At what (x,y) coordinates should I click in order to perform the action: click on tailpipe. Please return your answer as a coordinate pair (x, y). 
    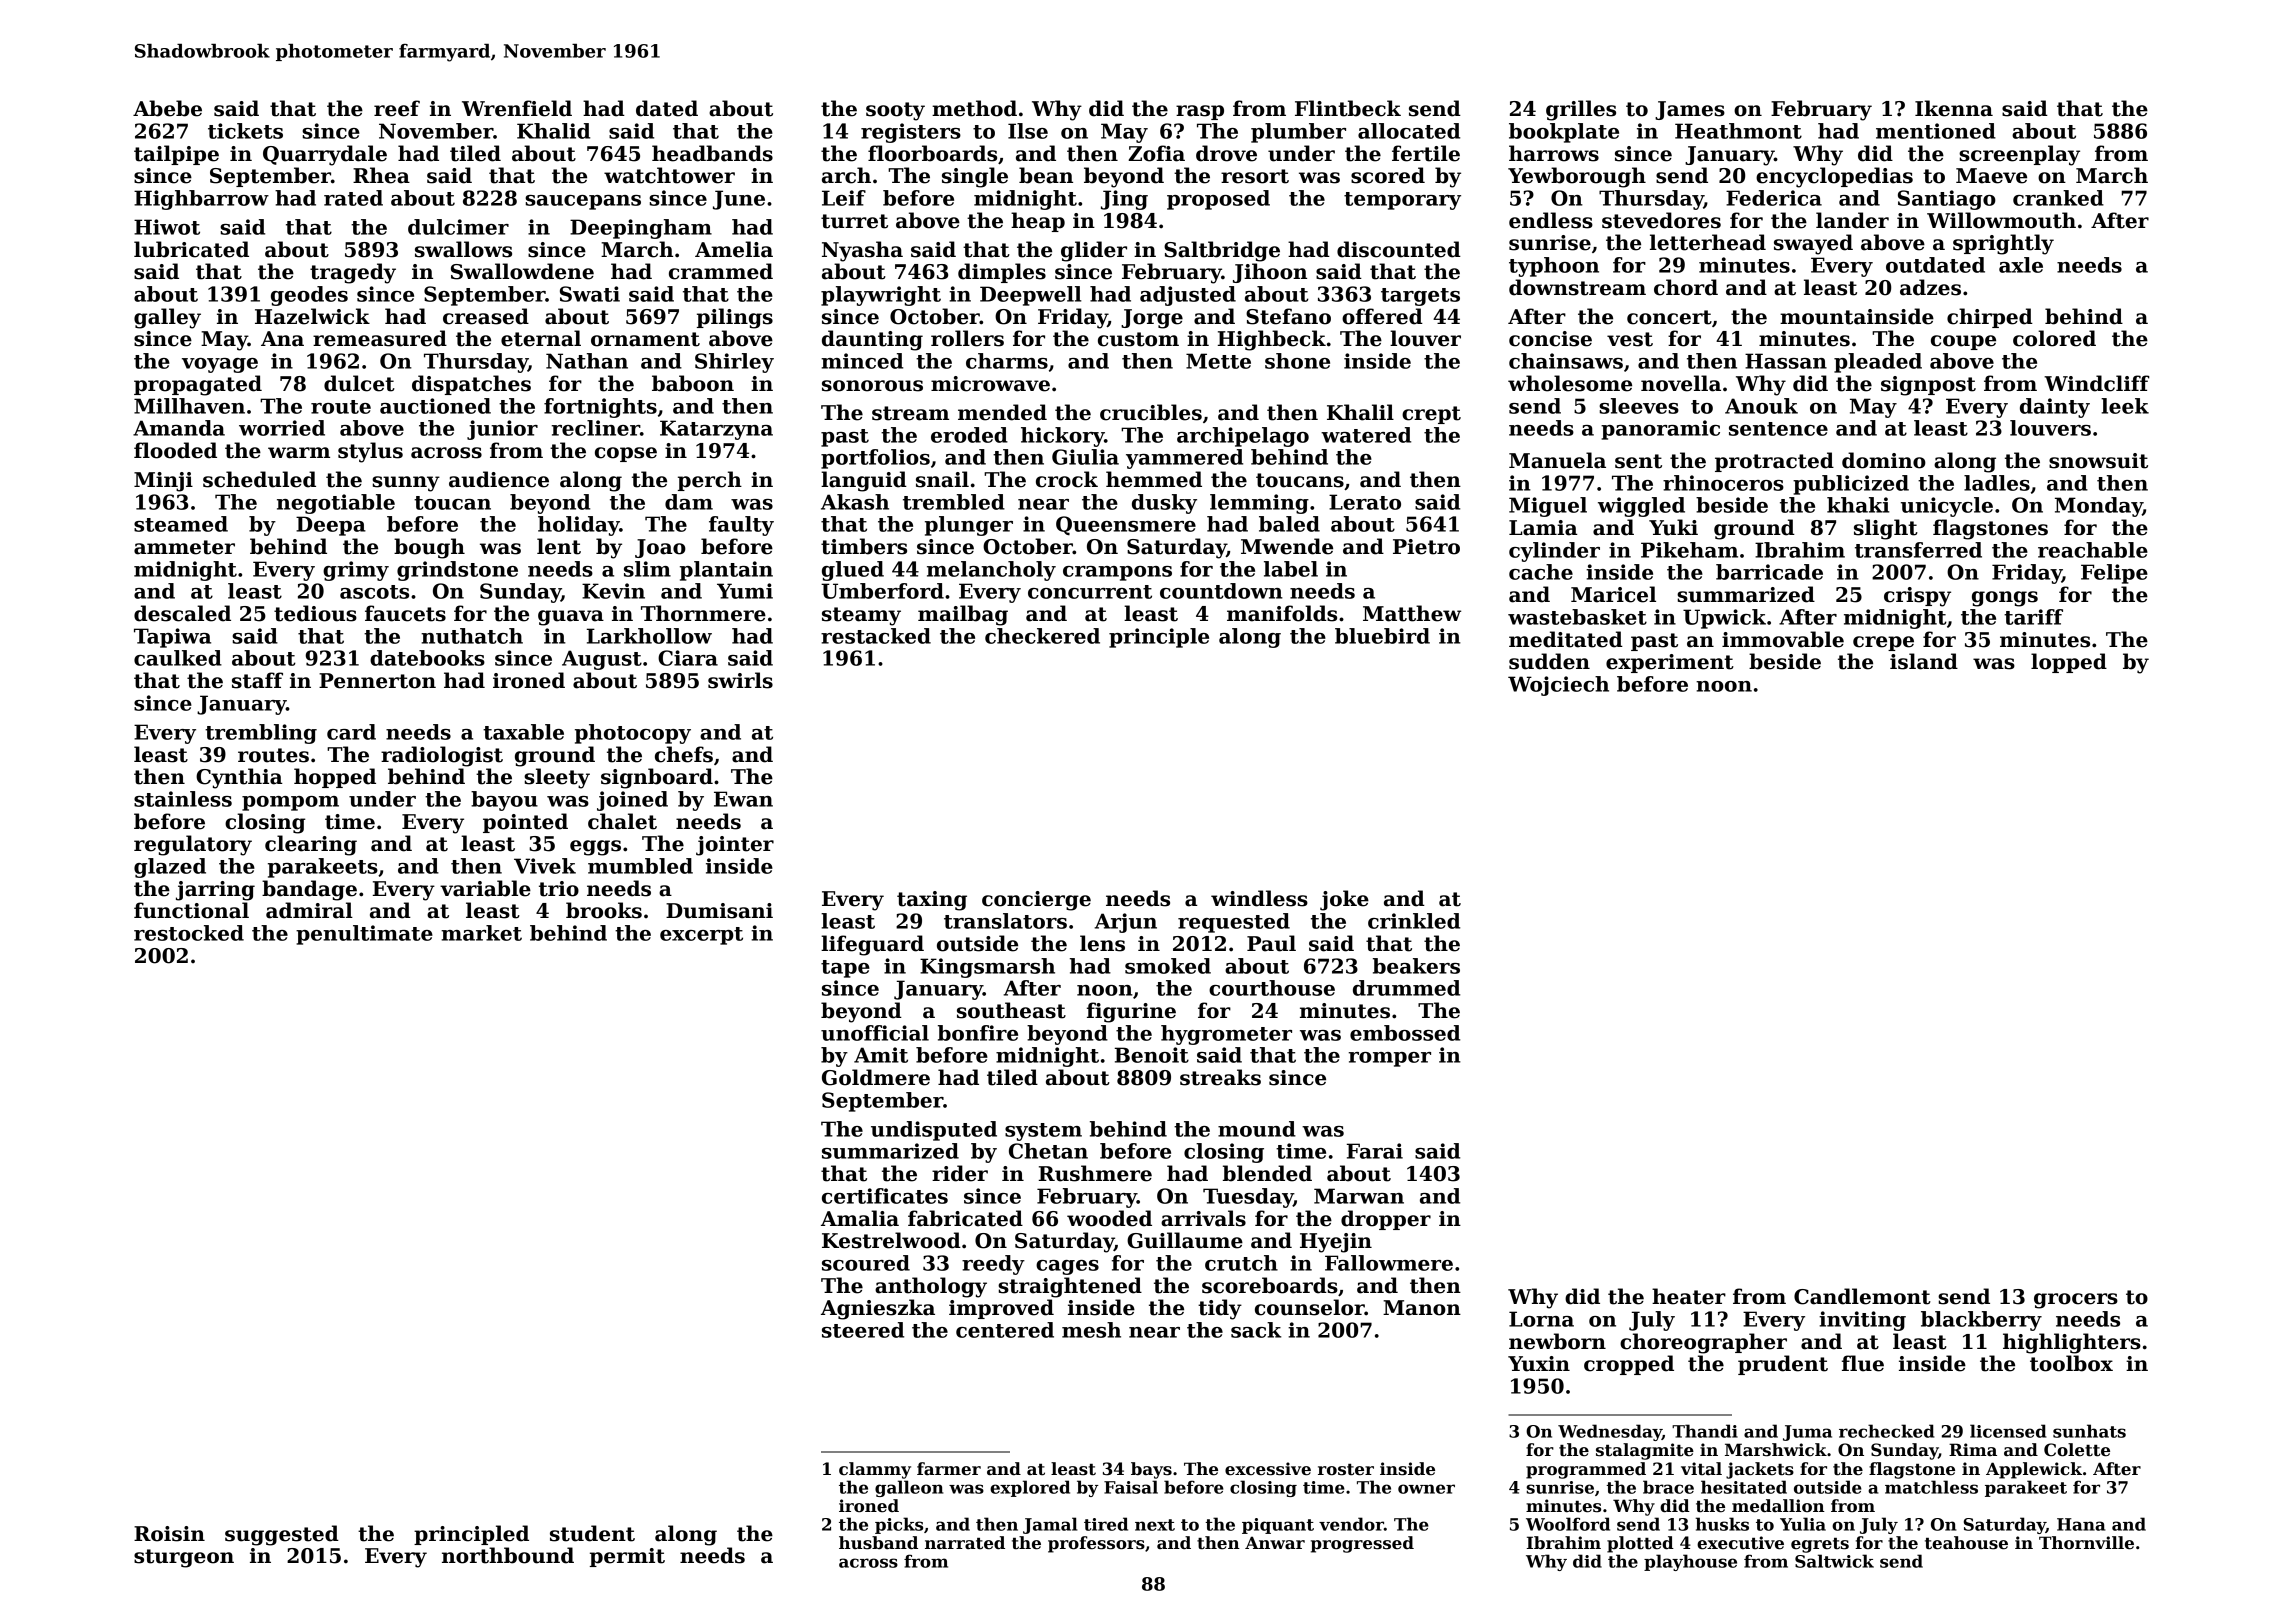
    Looking at the image, I should click on (176, 155).
